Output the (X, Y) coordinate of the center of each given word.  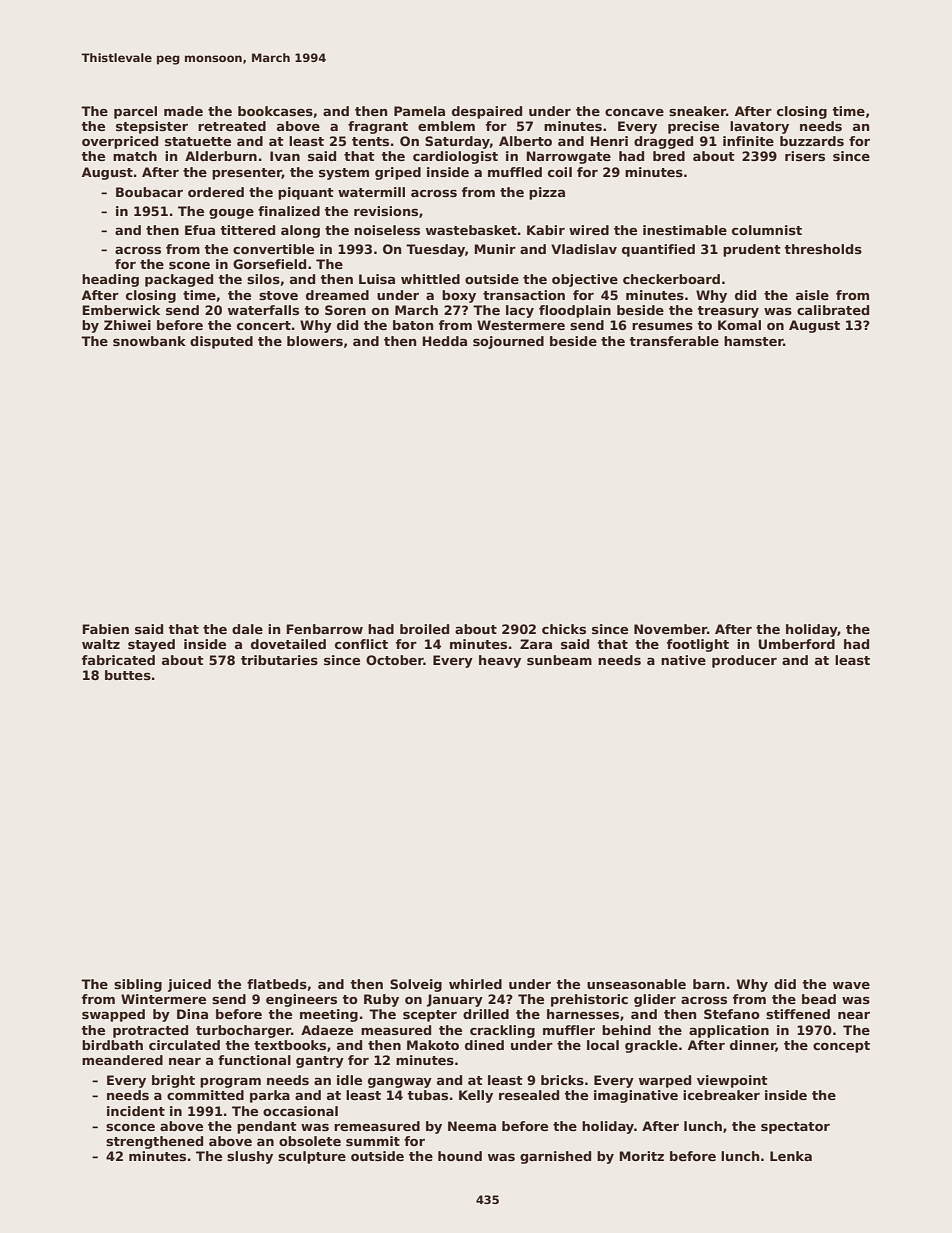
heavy (500, 661)
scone (189, 265)
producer (744, 661)
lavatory (759, 127)
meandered (122, 1060)
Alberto (525, 141)
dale (247, 629)
